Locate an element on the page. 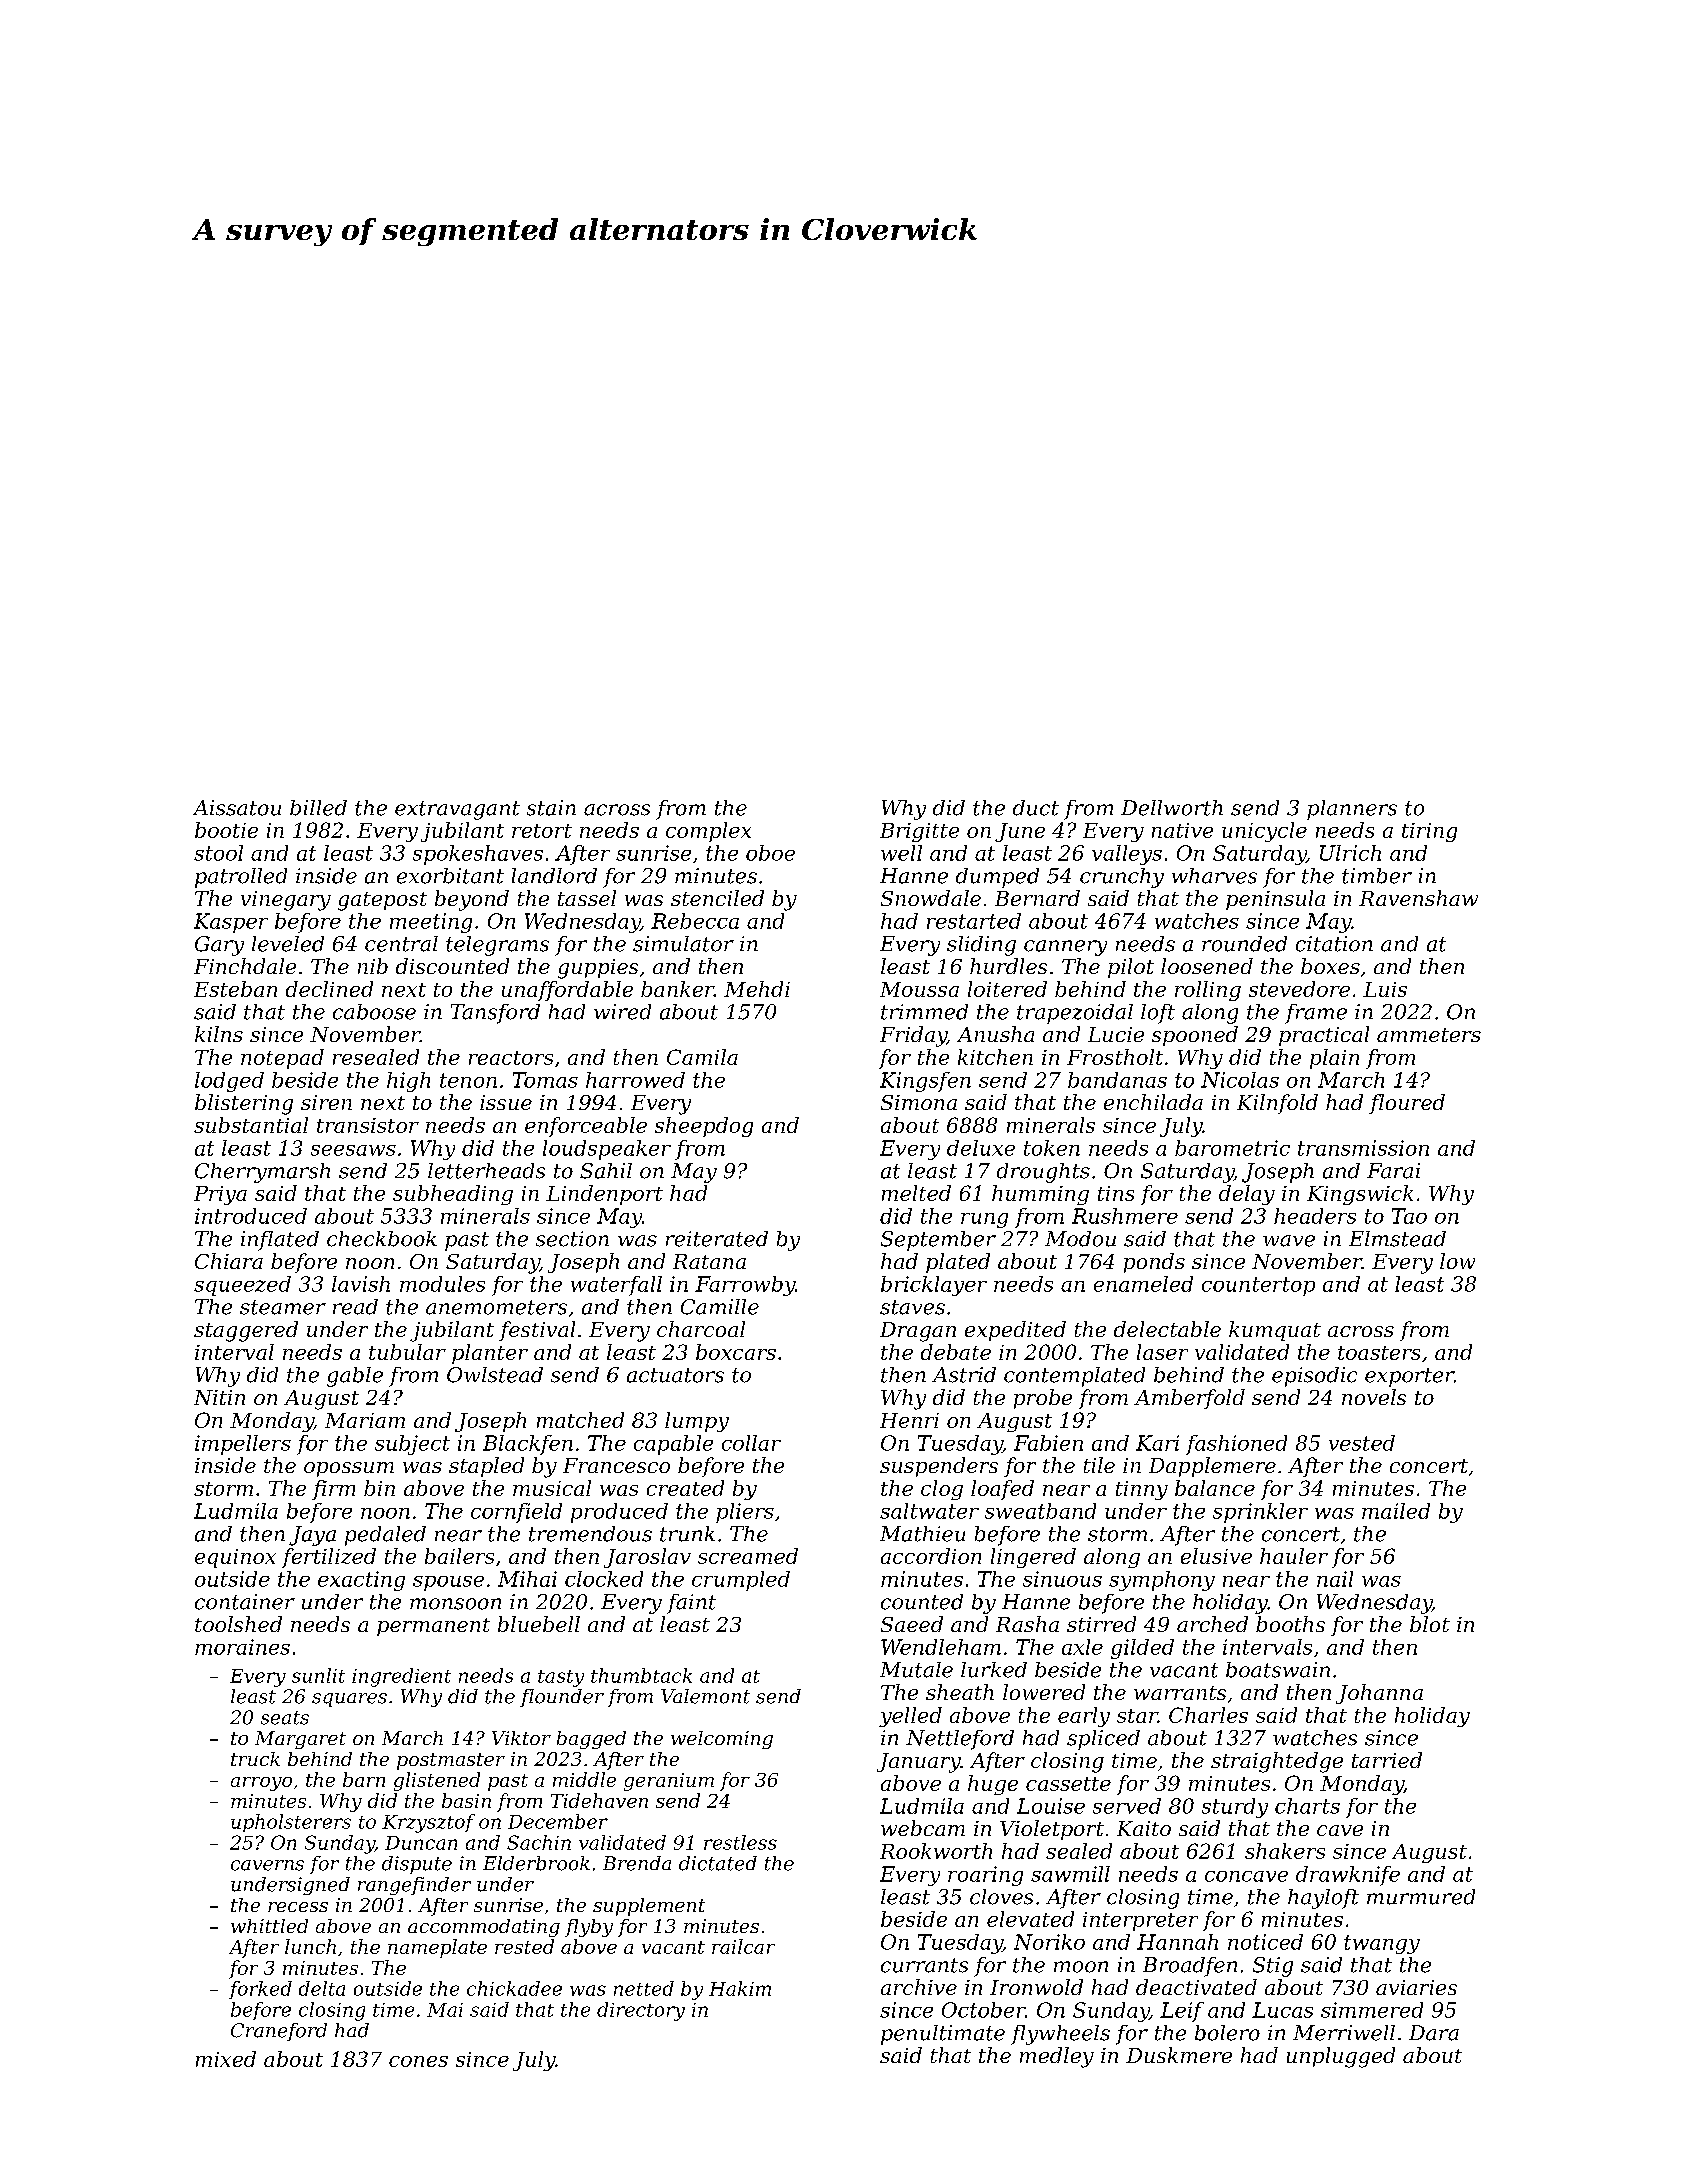 The width and height of the document is (1683, 2178). arched is located at coordinates (1212, 1624).
